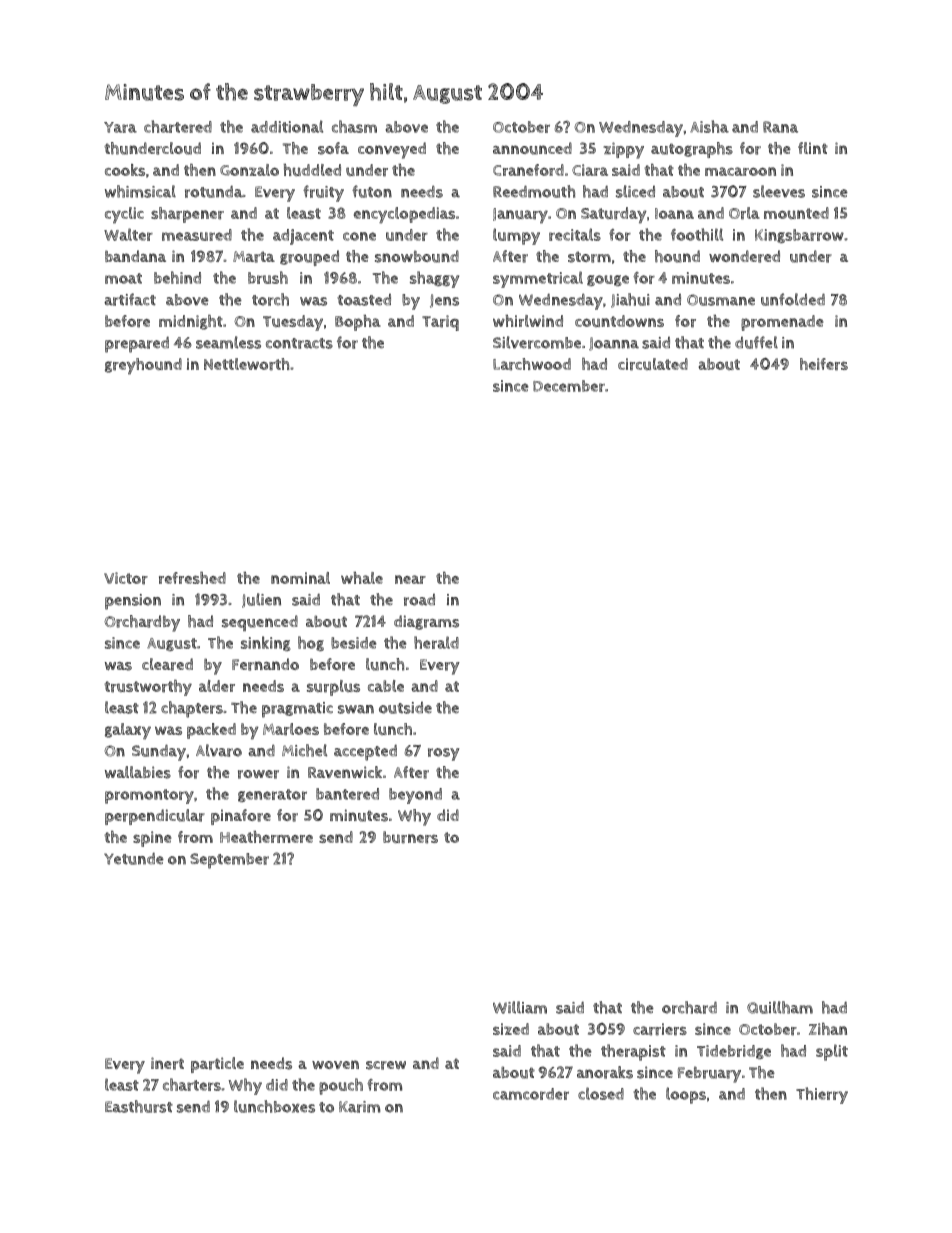 The width and height of the image is (952, 1233). Describe the element at coordinates (139, 1106) in the image. I see `Easthurst` at that location.
